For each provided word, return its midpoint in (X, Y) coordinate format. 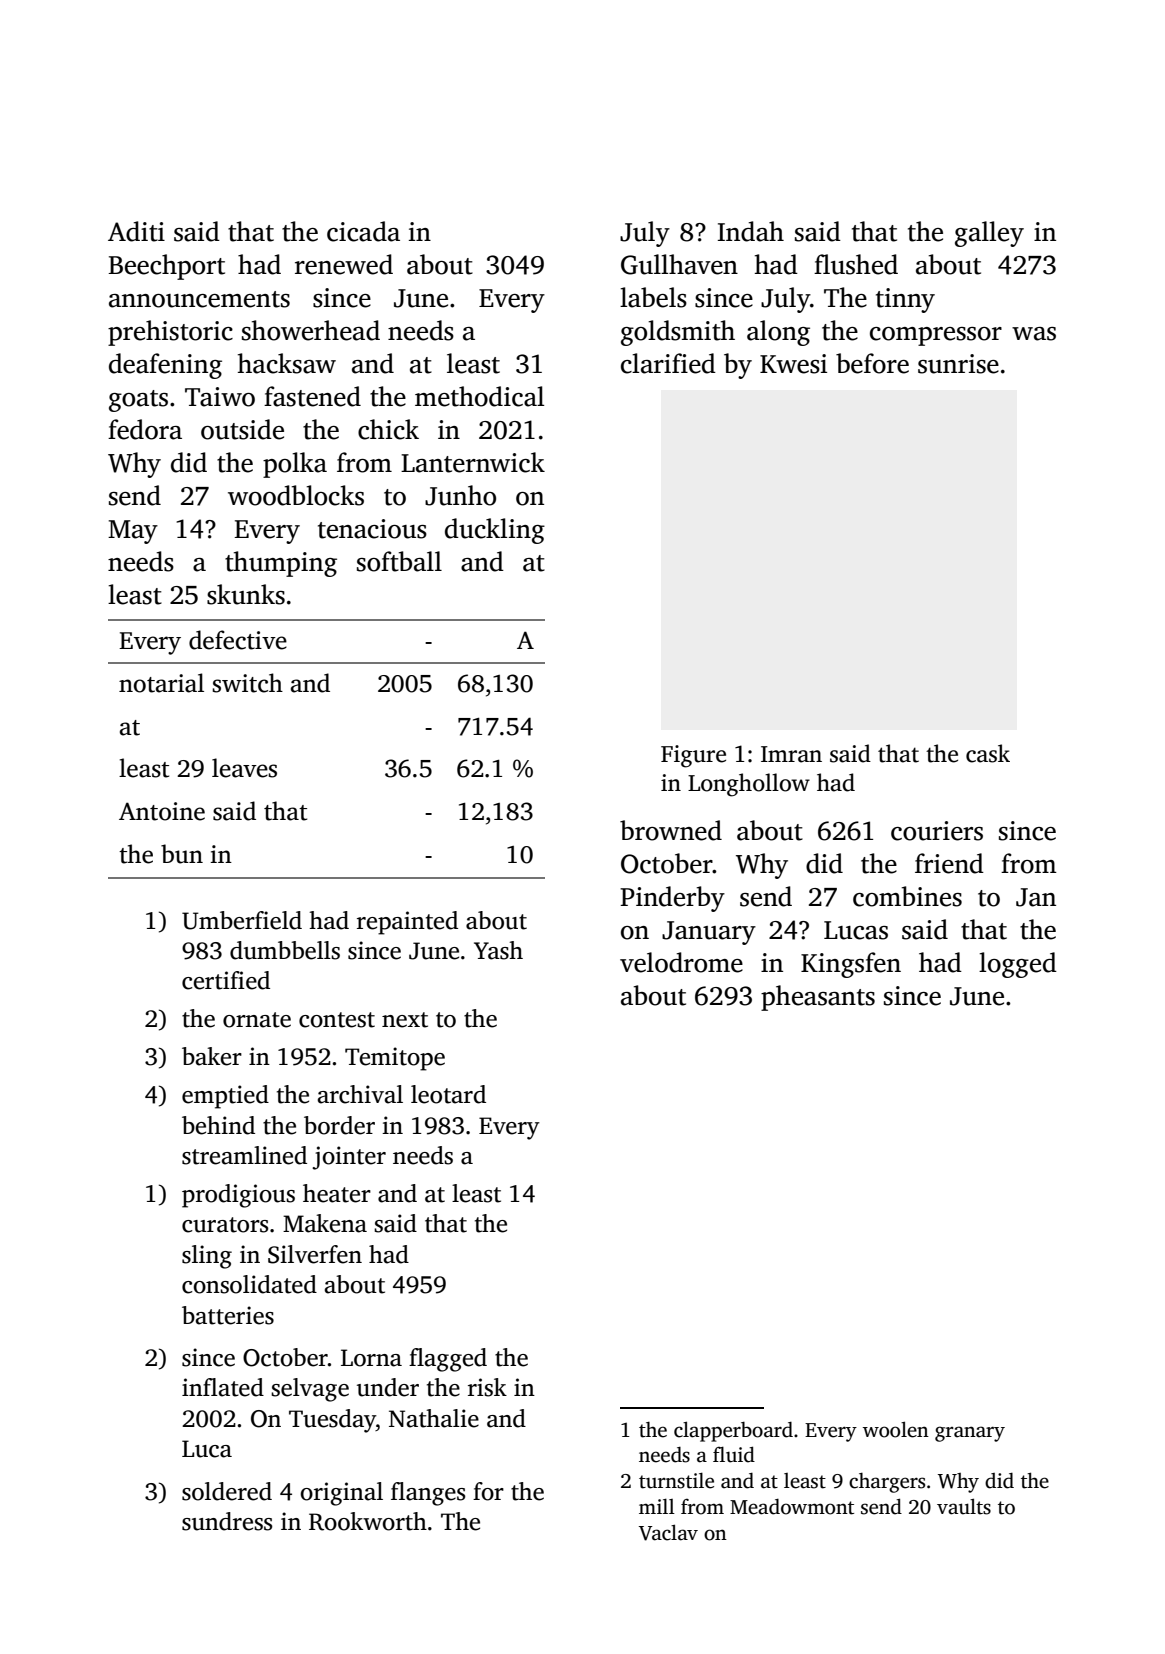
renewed (344, 264)
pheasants (818, 998)
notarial (161, 683)
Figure (693, 756)
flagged (448, 1360)
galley (989, 234)
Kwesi (793, 364)
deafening (165, 366)
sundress (227, 1521)
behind (218, 1125)
